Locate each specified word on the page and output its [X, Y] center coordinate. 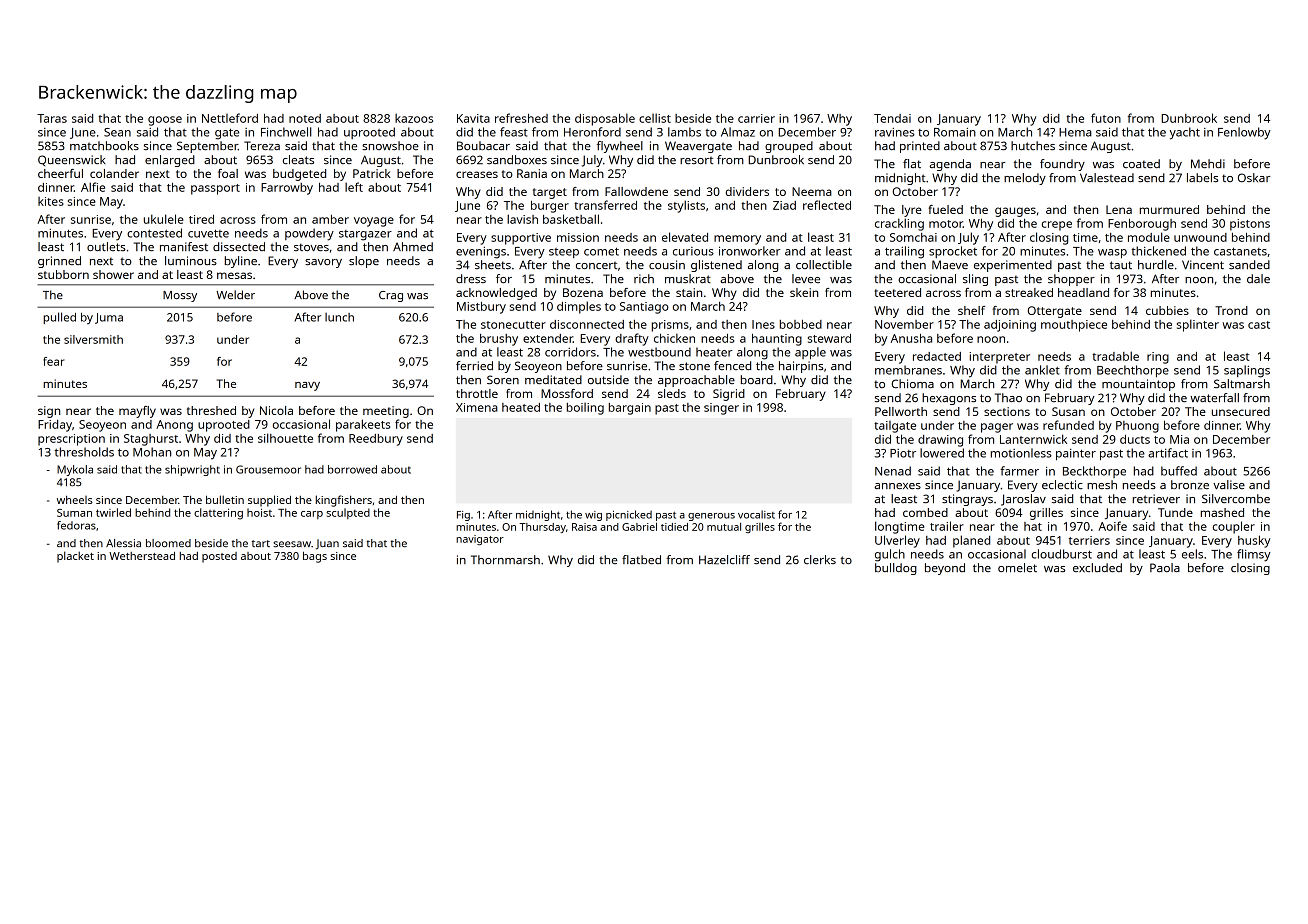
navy [307, 386]
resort [696, 160]
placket [75, 557]
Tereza [262, 146]
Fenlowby [1244, 133]
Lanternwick [1033, 439]
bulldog [896, 569]
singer [721, 409]
